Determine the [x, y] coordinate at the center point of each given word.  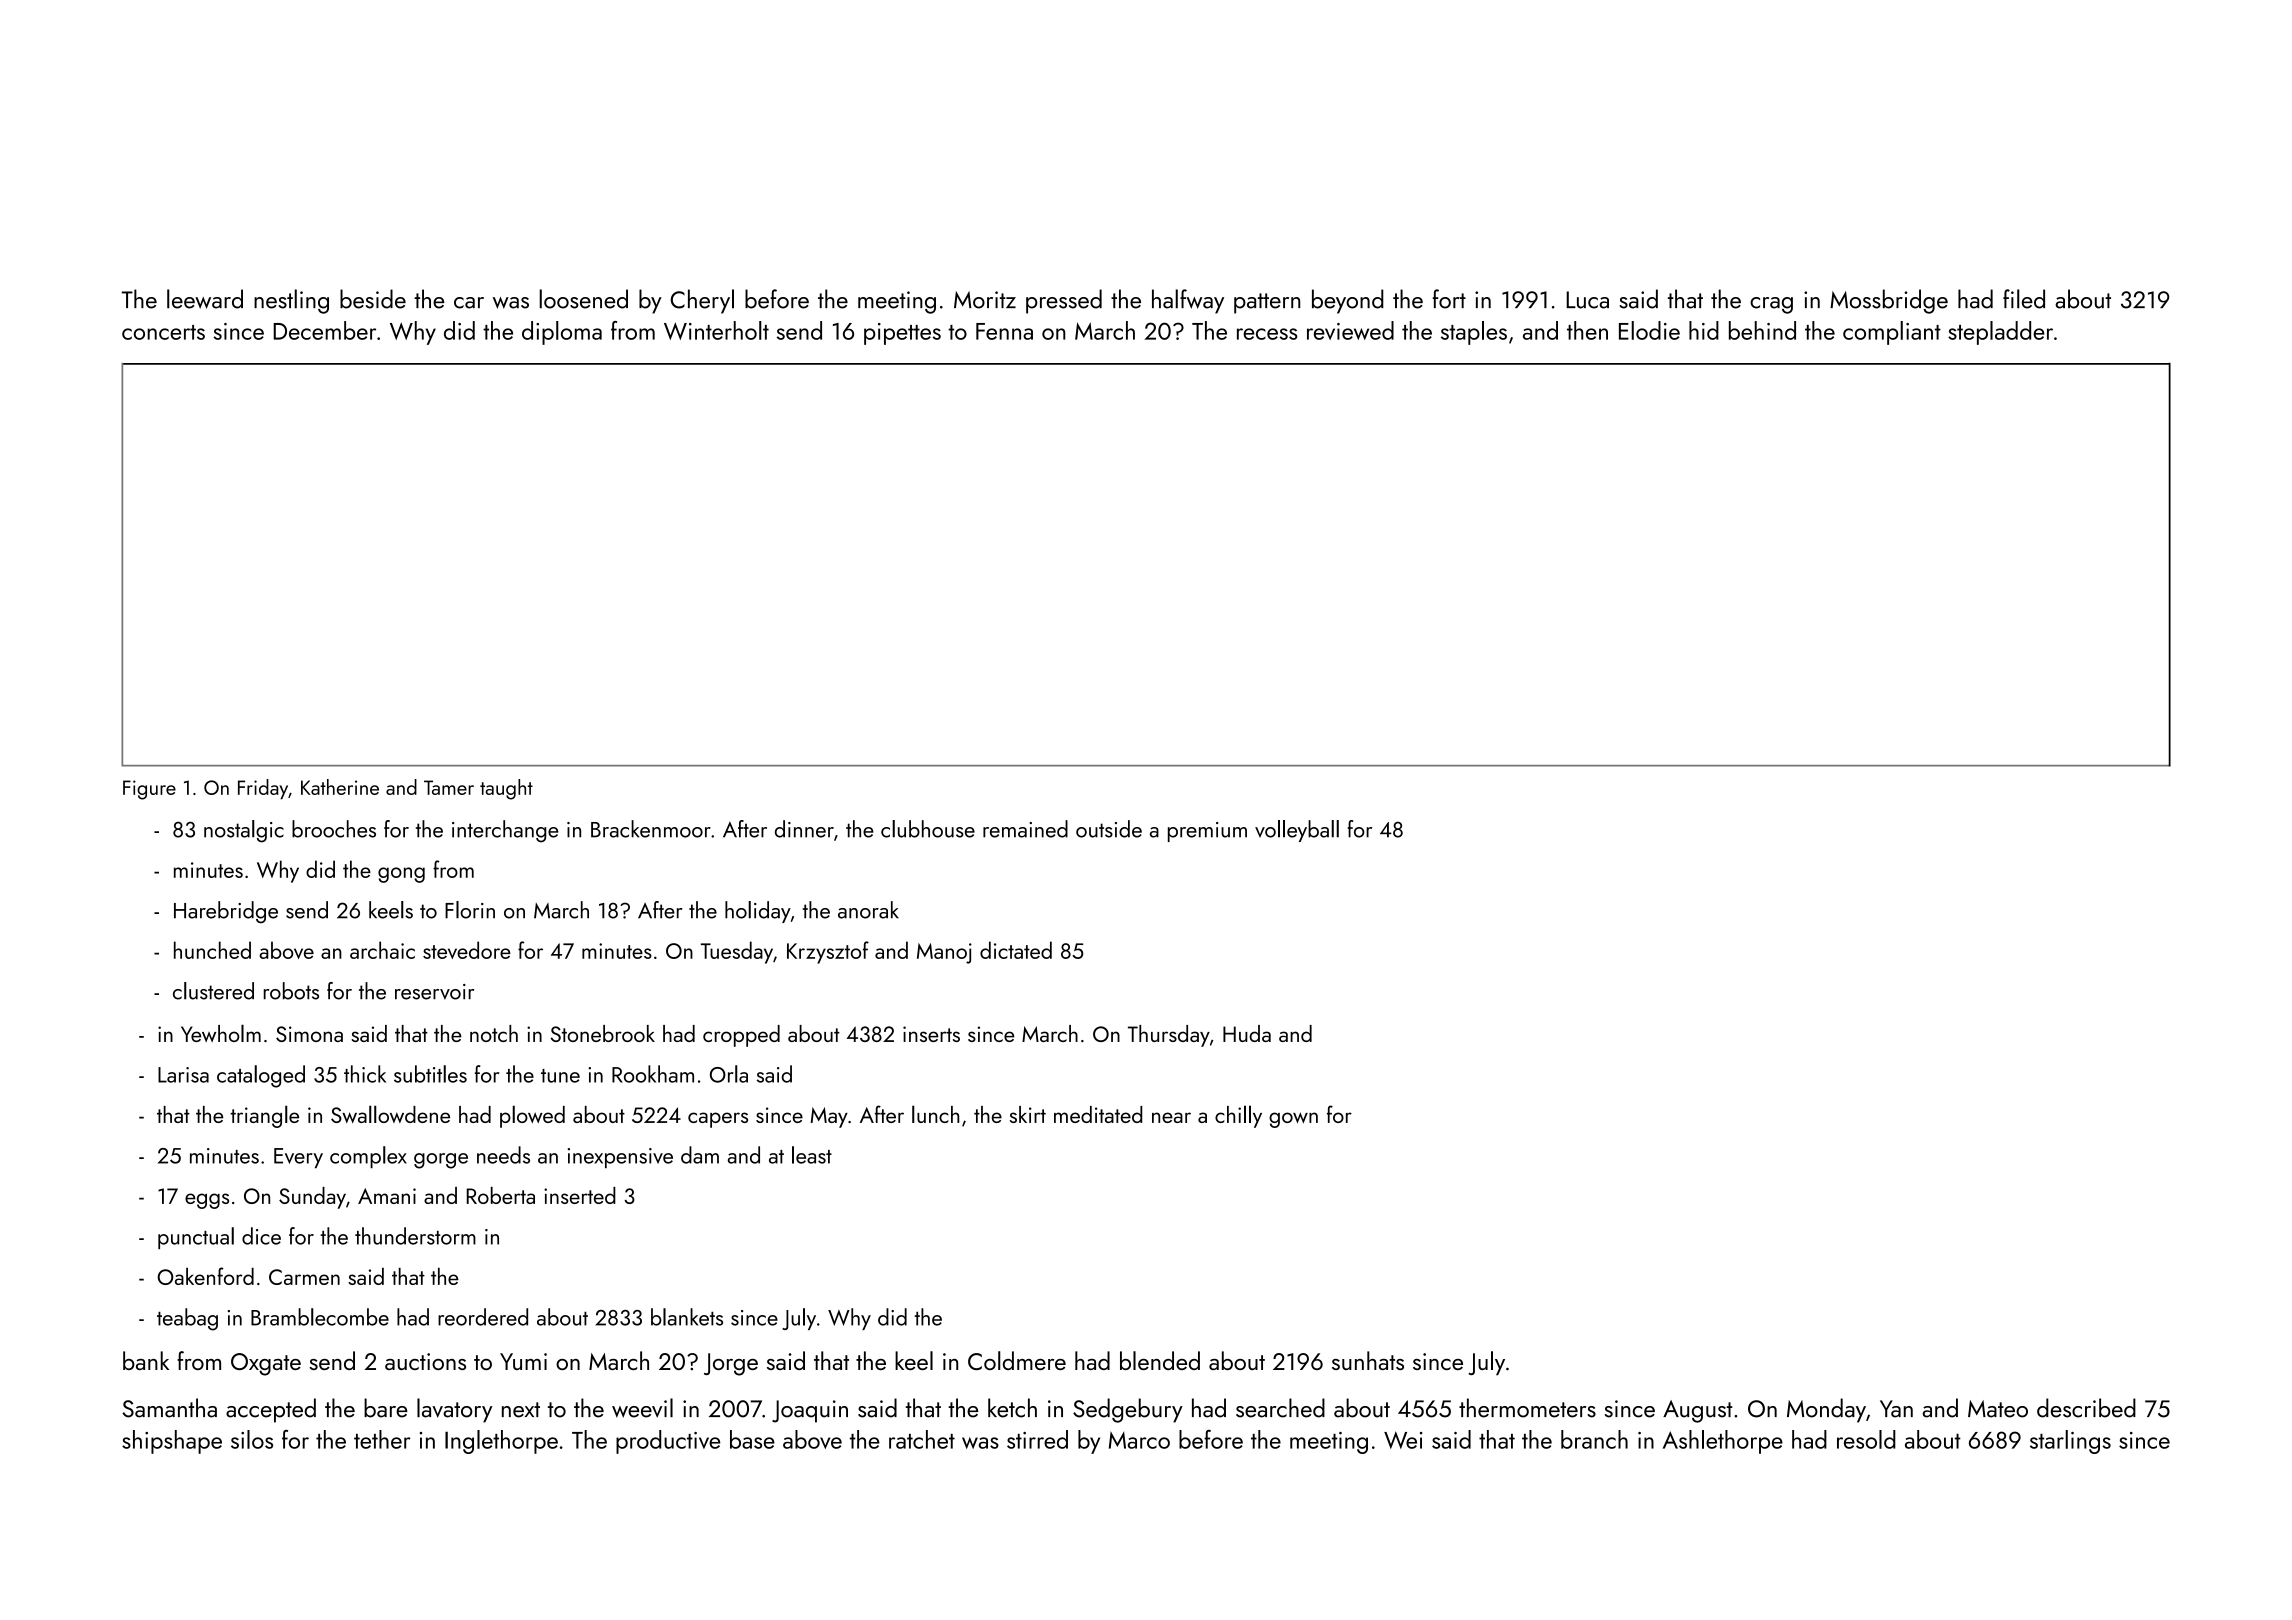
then [1587, 330]
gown [1293, 1120]
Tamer [449, 787]
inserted [580, 1195]
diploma [562, 333]
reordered [483, 1317]
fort [1449, 299]
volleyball [1297, 831]
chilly [1238, 1116]
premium [1207, 832]
